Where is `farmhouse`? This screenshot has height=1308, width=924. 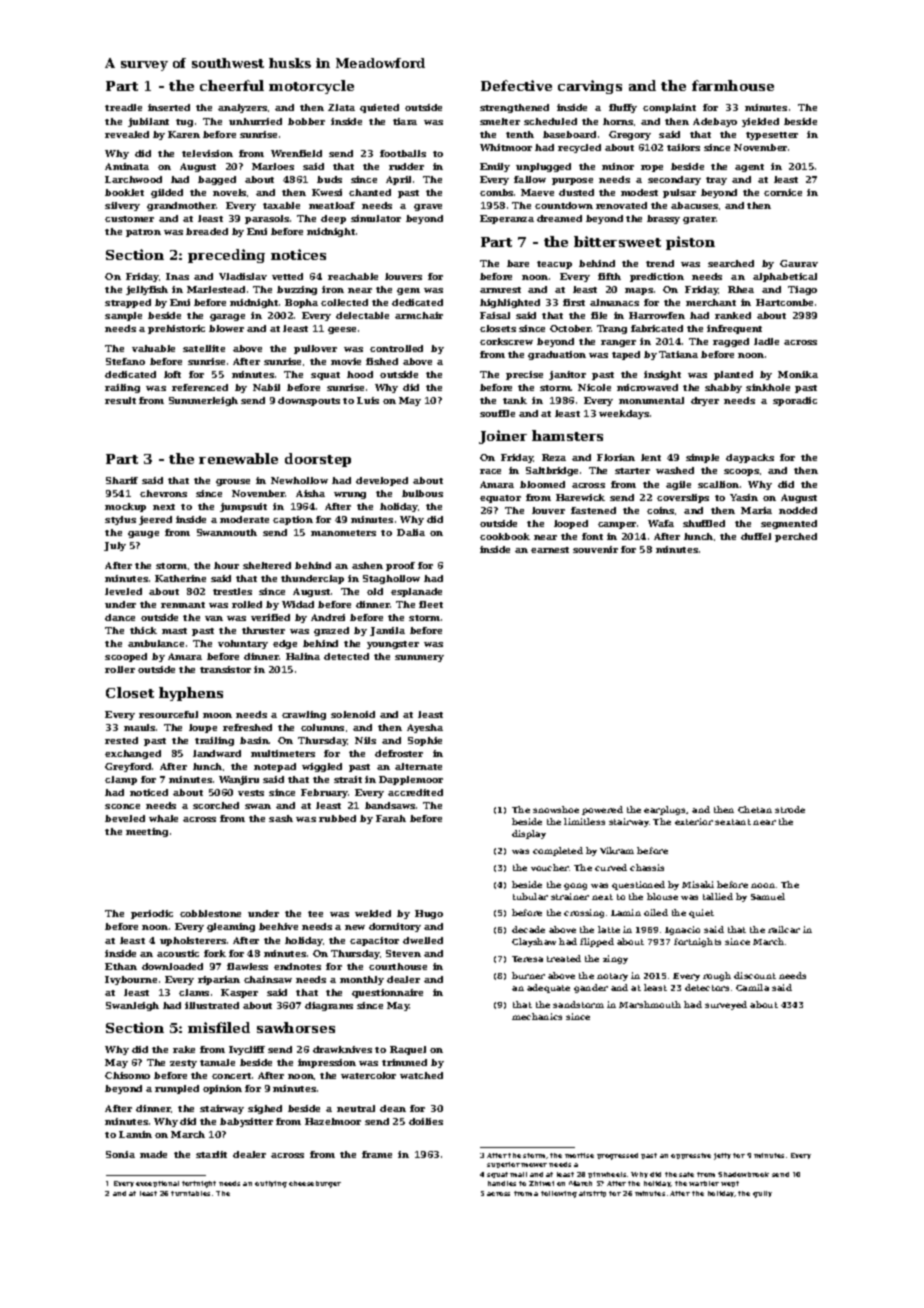
farmhouse is located at coordinates (733, 85).
